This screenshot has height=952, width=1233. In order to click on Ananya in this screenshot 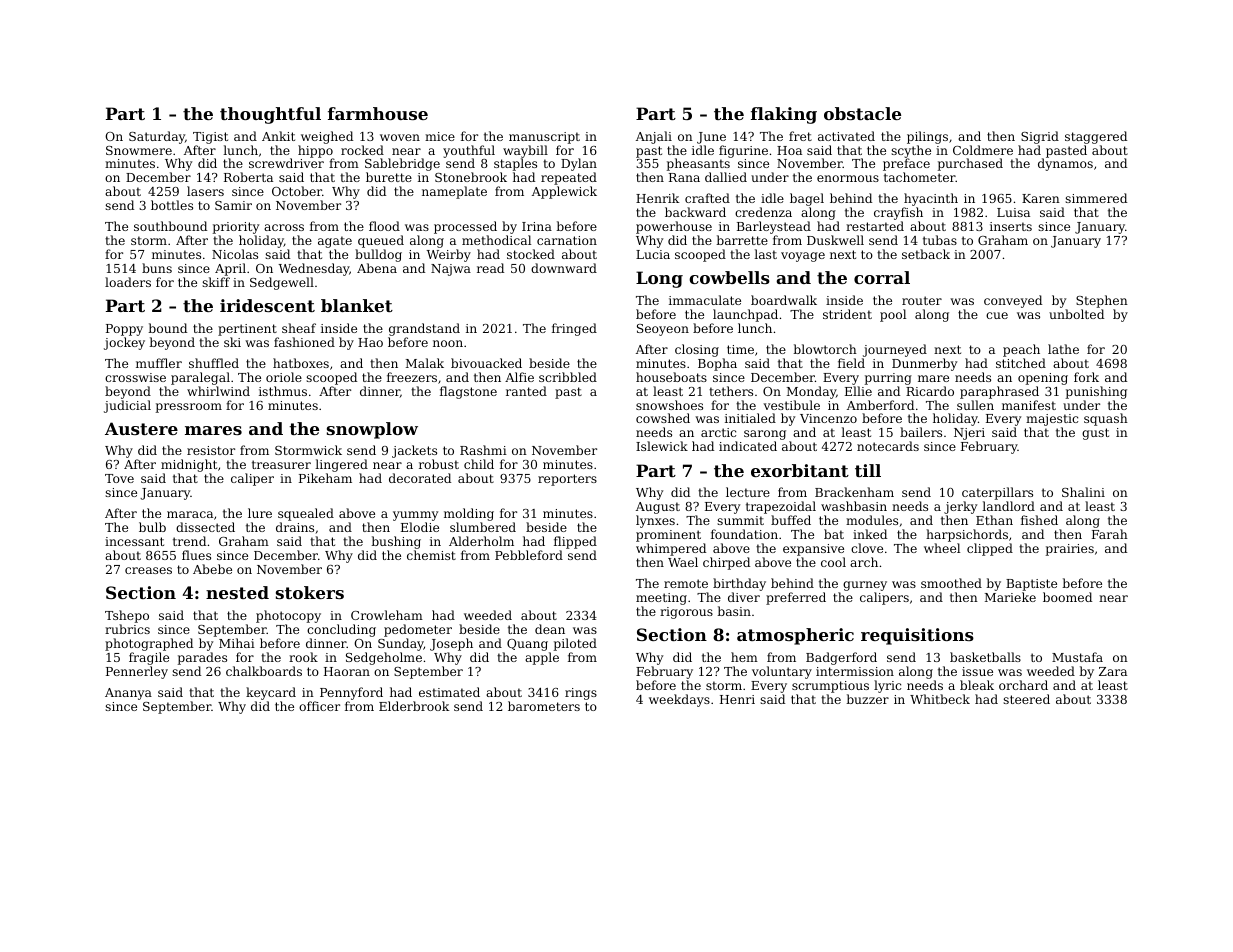, I will do `click(128, 694)`.
